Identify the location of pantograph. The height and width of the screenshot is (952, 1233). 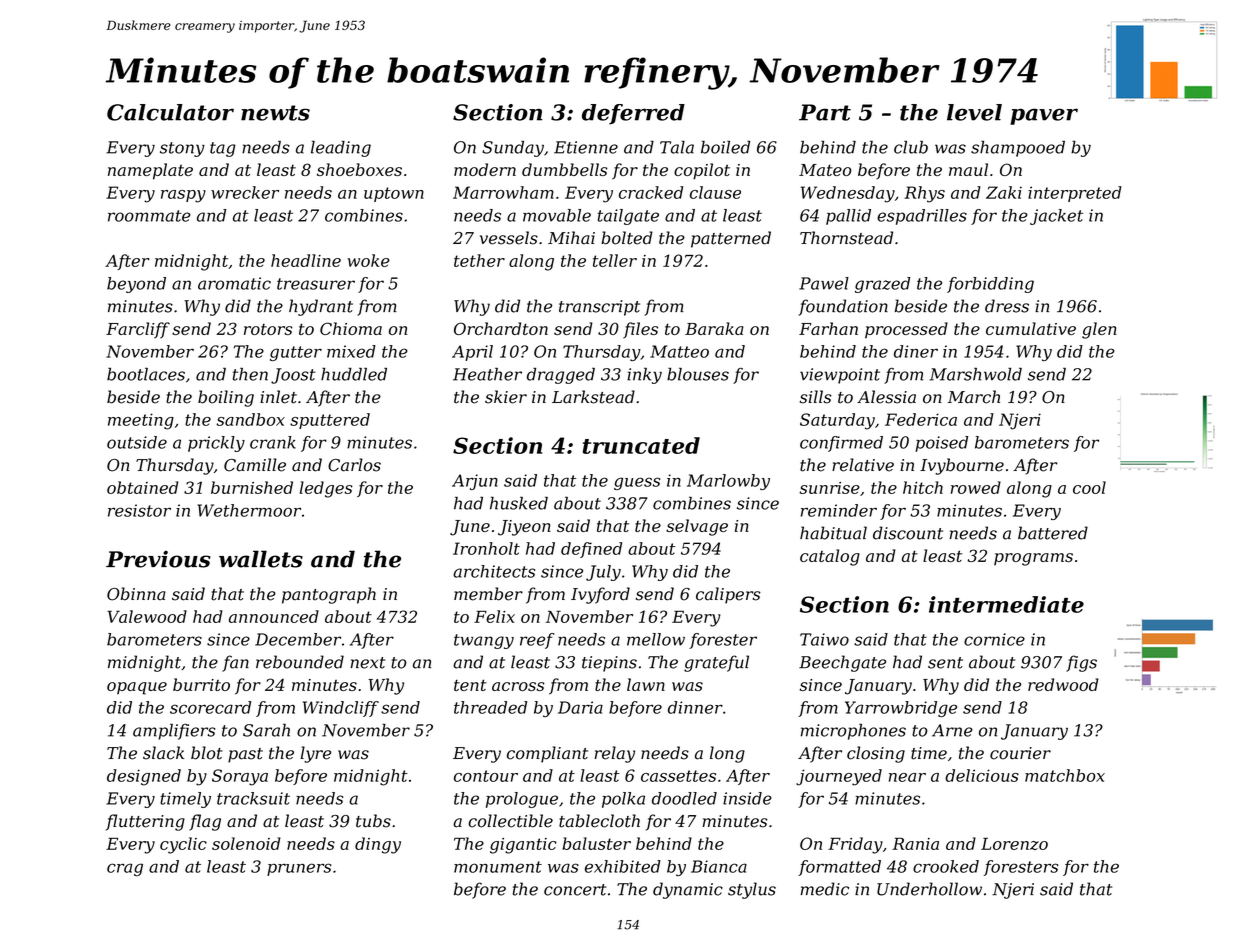
(329, 595).
